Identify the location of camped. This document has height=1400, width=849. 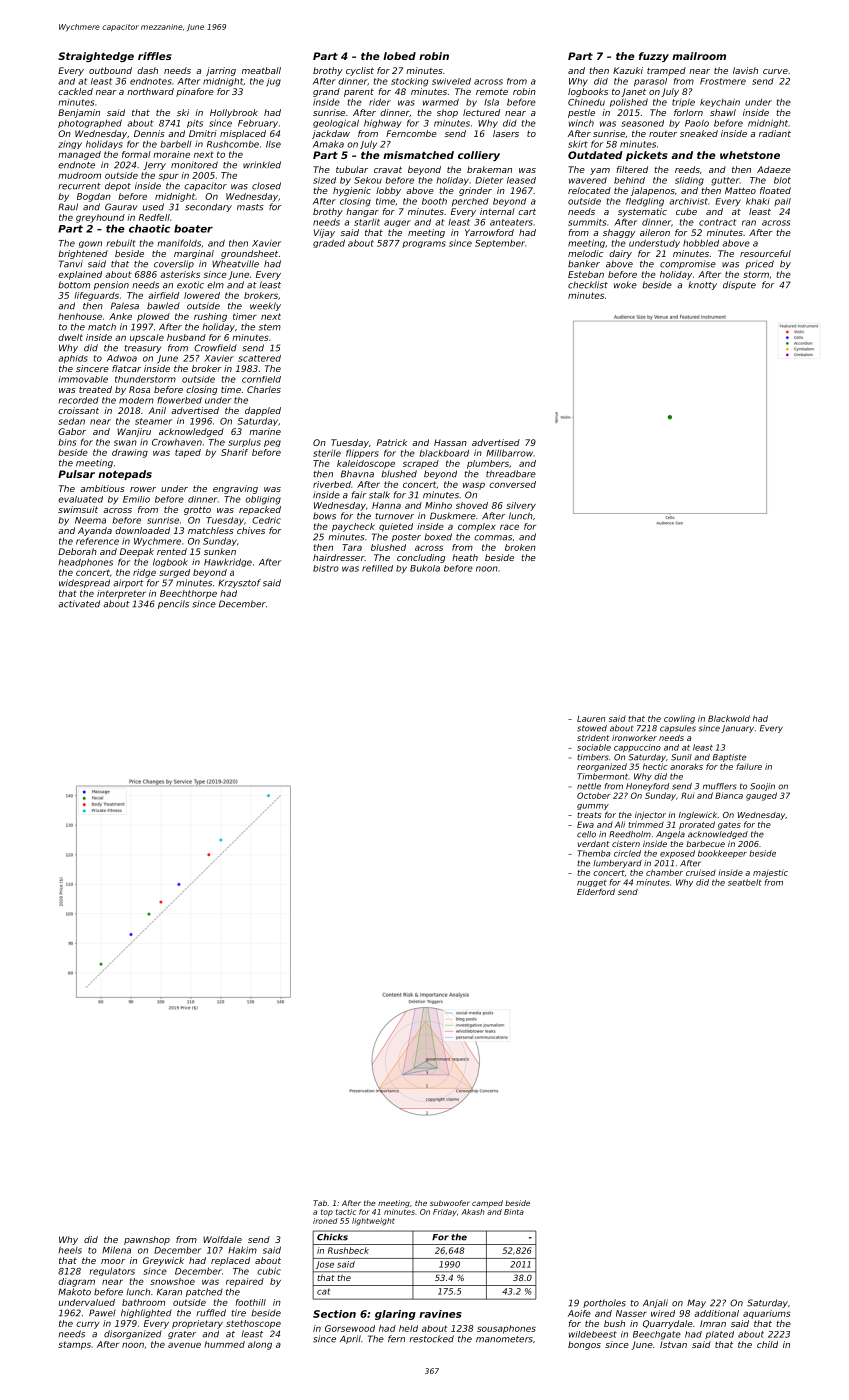
(487, 1204).
